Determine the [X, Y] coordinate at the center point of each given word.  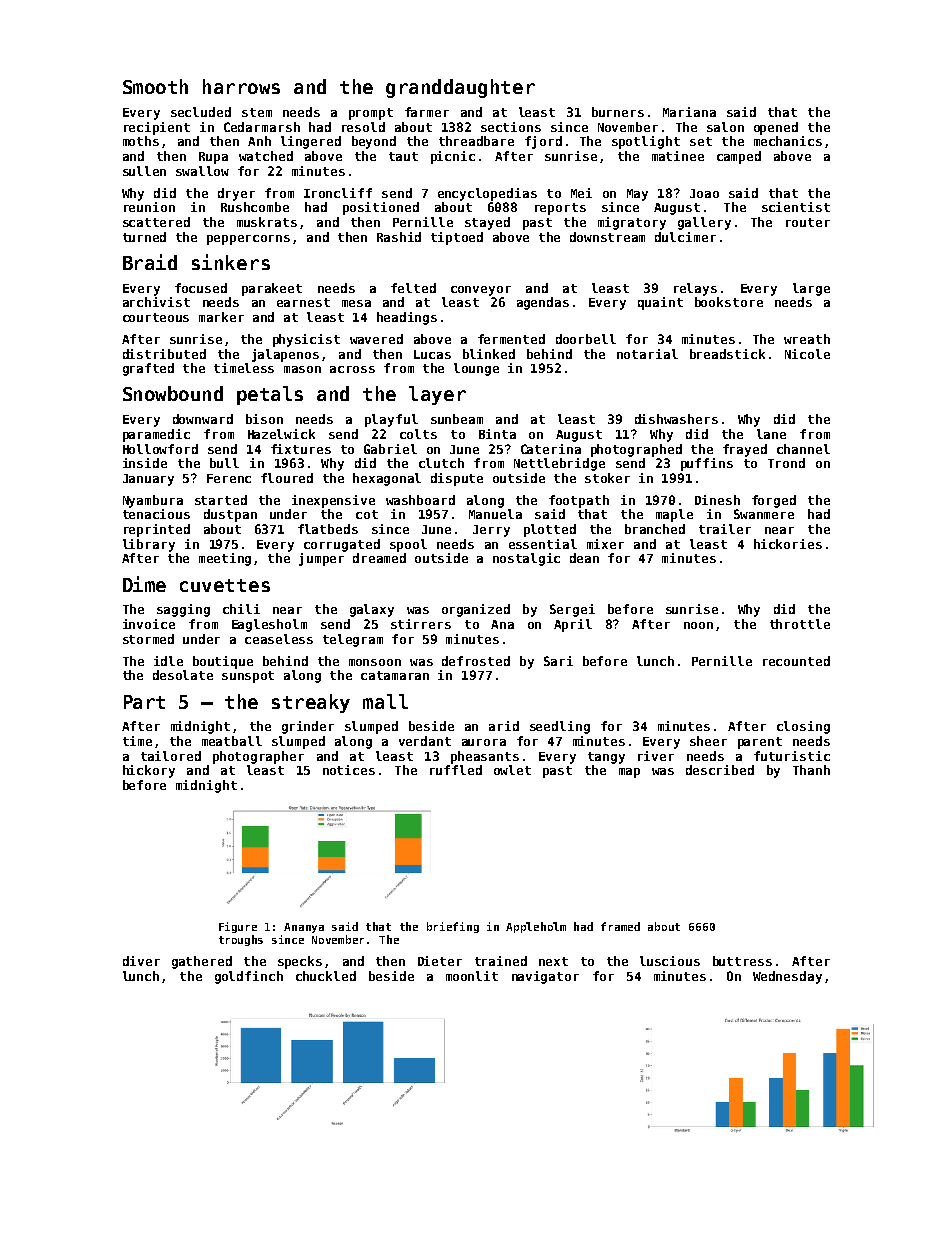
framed [620, 926]
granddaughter [460, 88]
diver [141, 961]
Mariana [689, 112]
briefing [453, 927]
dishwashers [676, 419]
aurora [484, 742]
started [221, 500]
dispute [457, 479]
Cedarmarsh [262, 127]
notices [349, 770]
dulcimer [685, 237]
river [656, 756]
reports [560, 209]
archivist [156, 302]
